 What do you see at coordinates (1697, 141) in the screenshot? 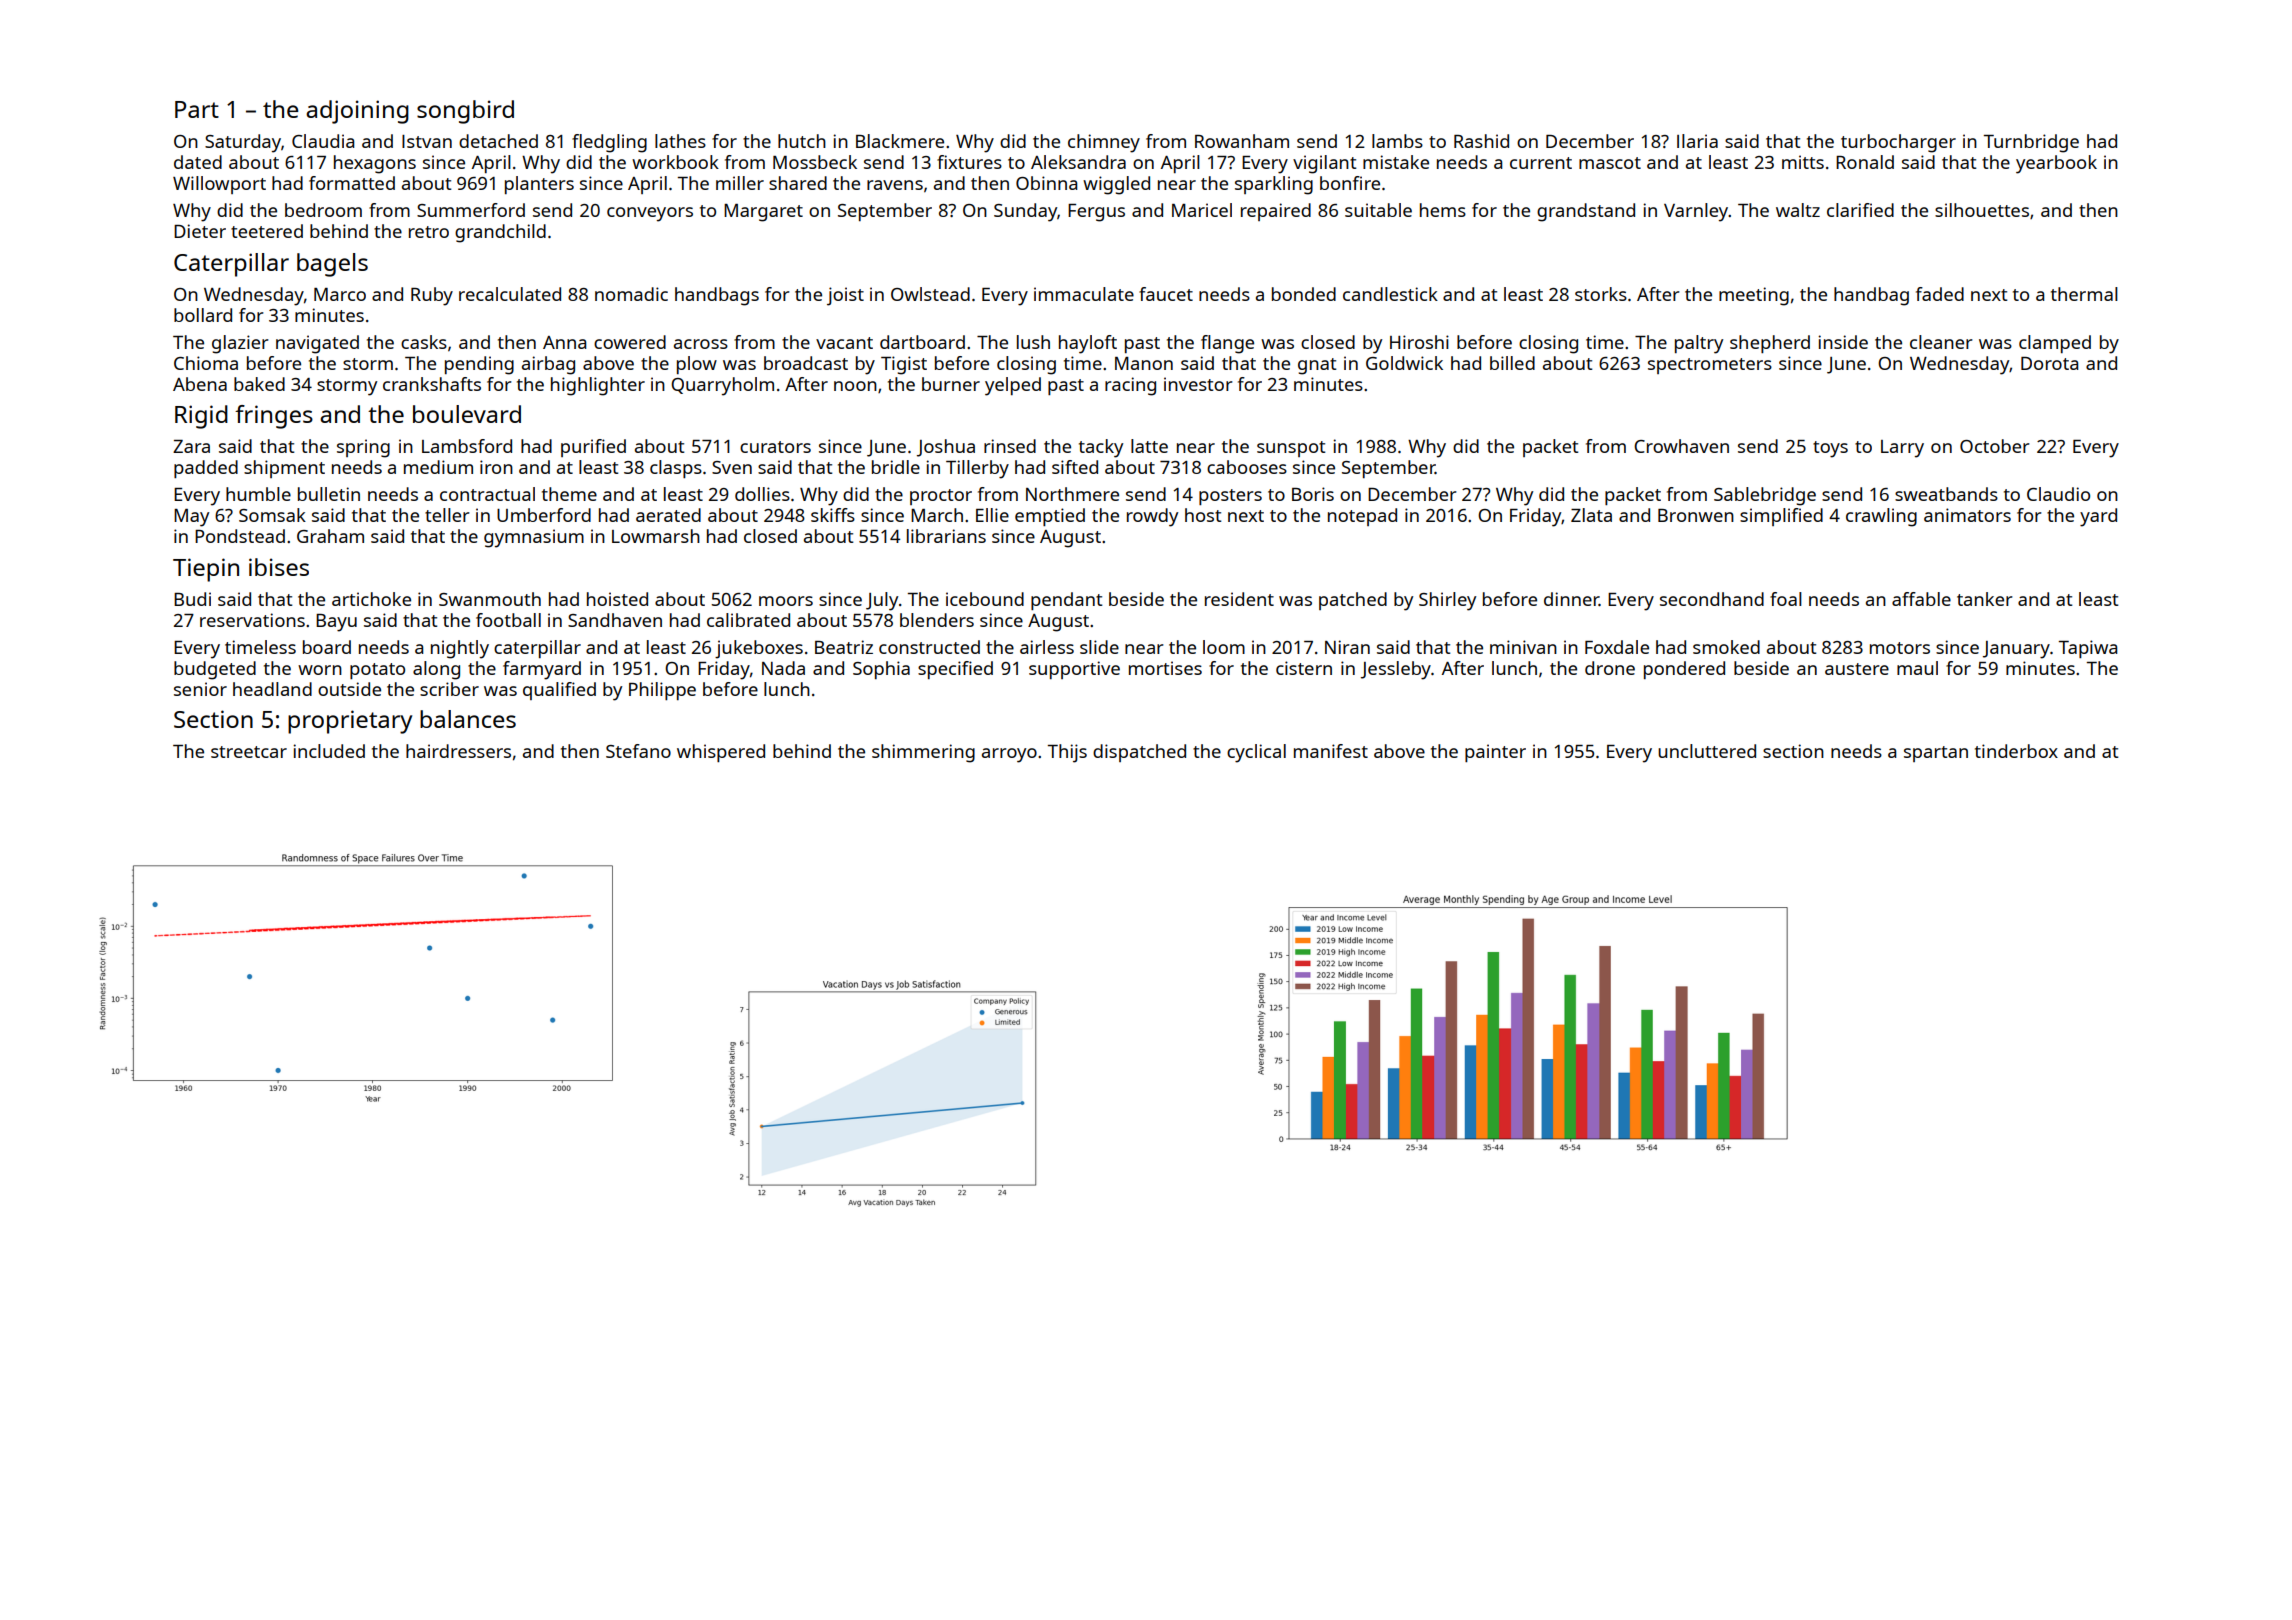
I see `Ilaria` at bounding box center [1697, 141].
